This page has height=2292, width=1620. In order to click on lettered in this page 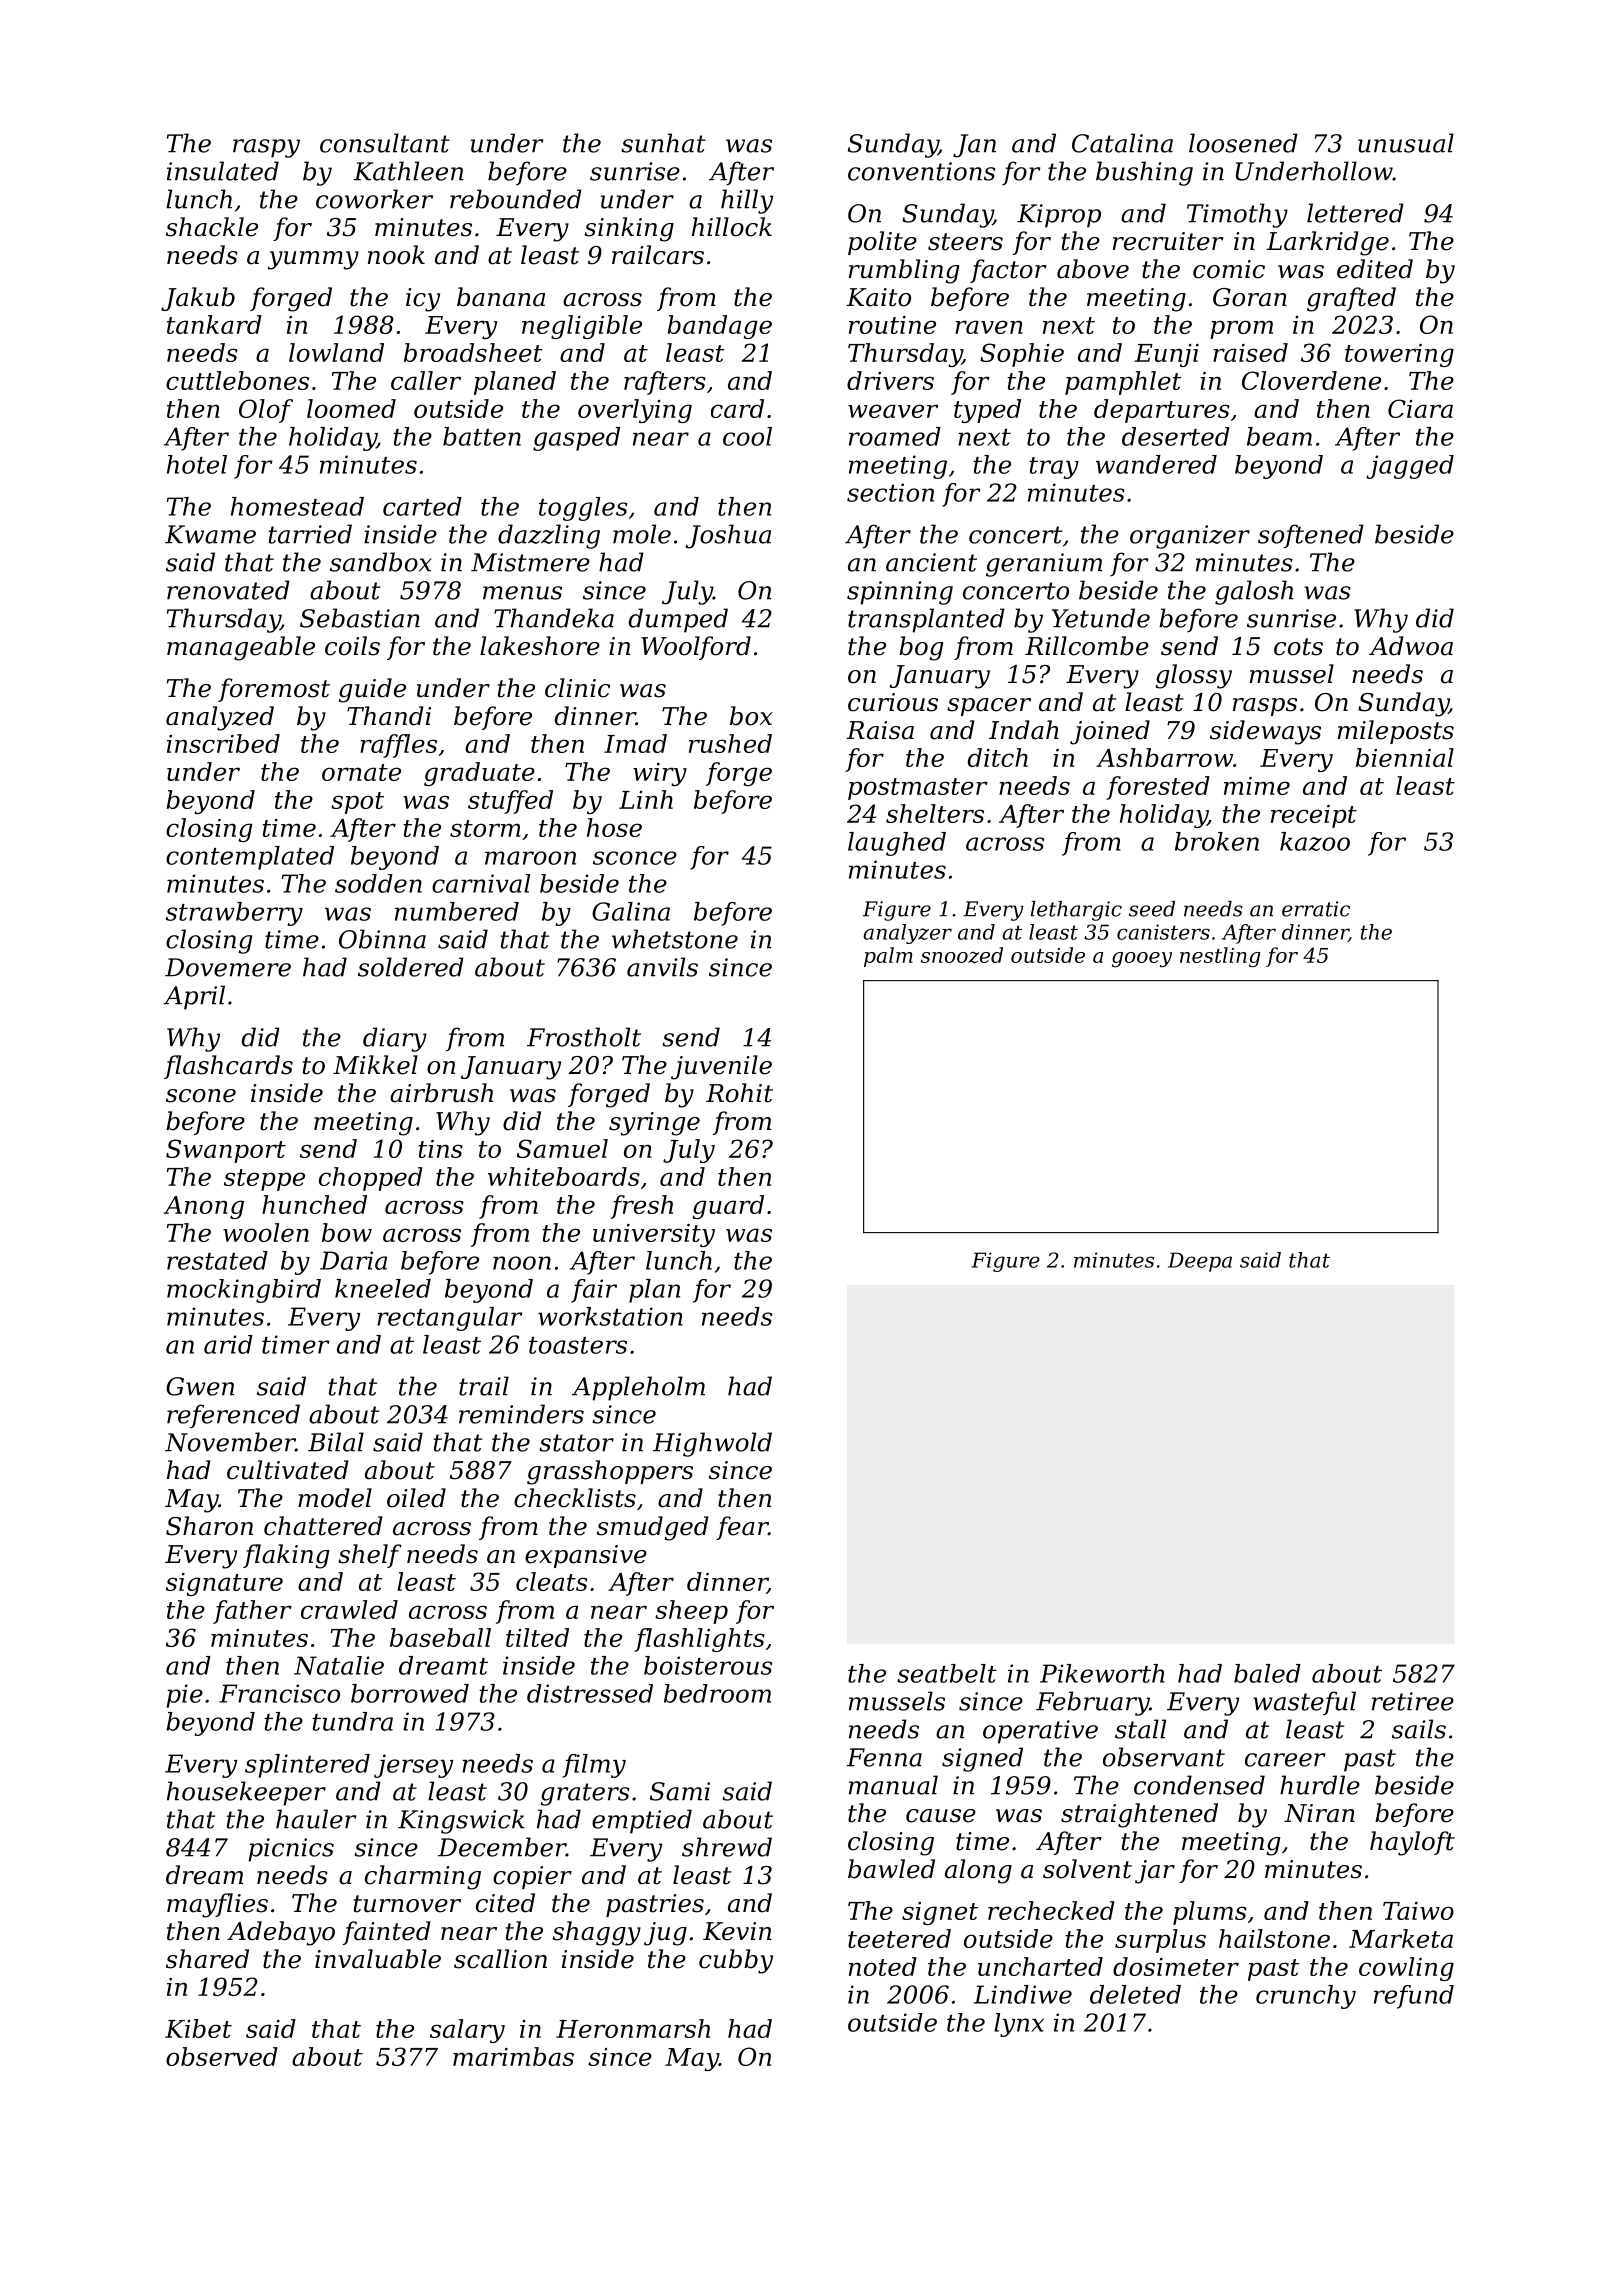, I will do `click(1355, 213)`.
